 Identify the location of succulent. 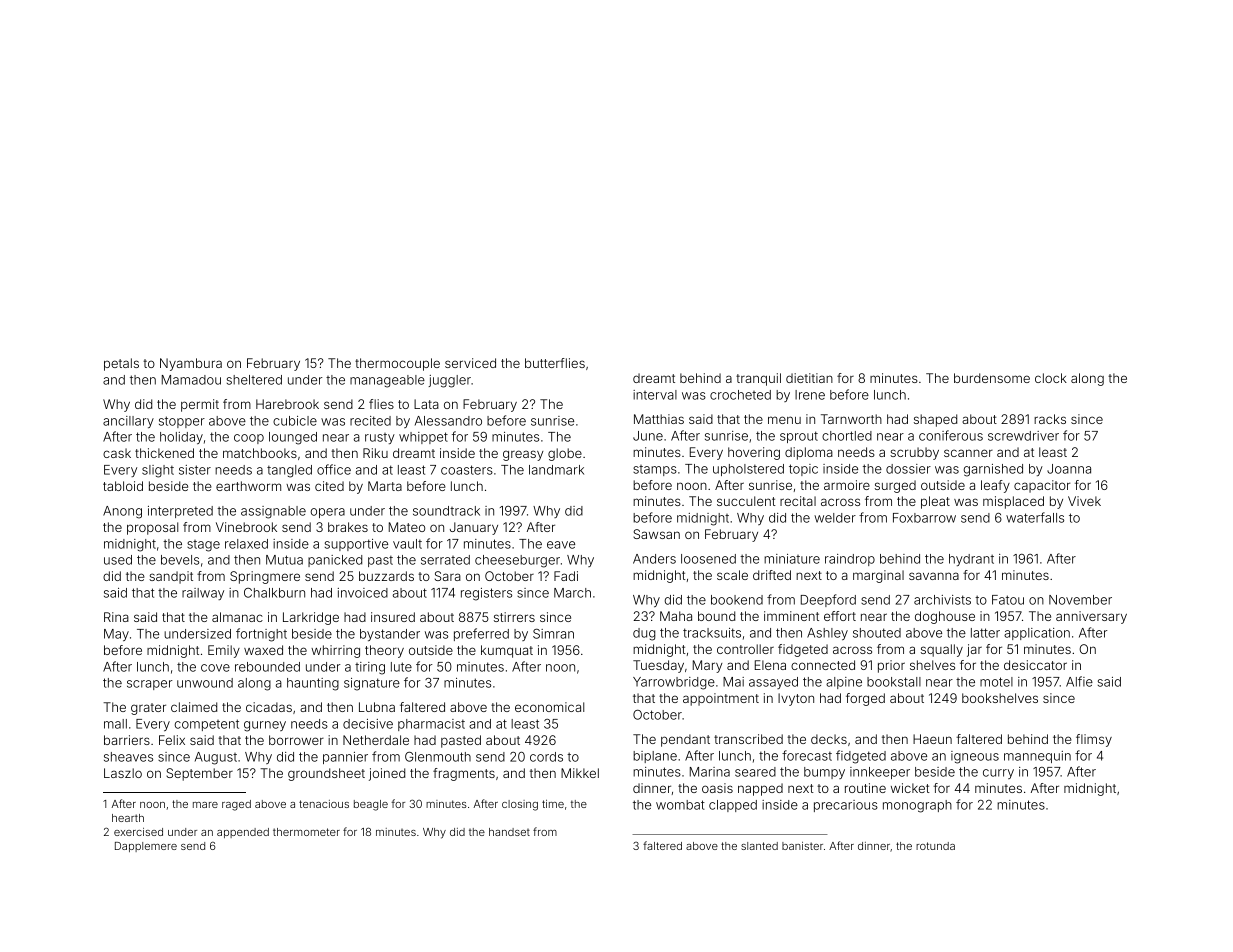
(746, 501).
